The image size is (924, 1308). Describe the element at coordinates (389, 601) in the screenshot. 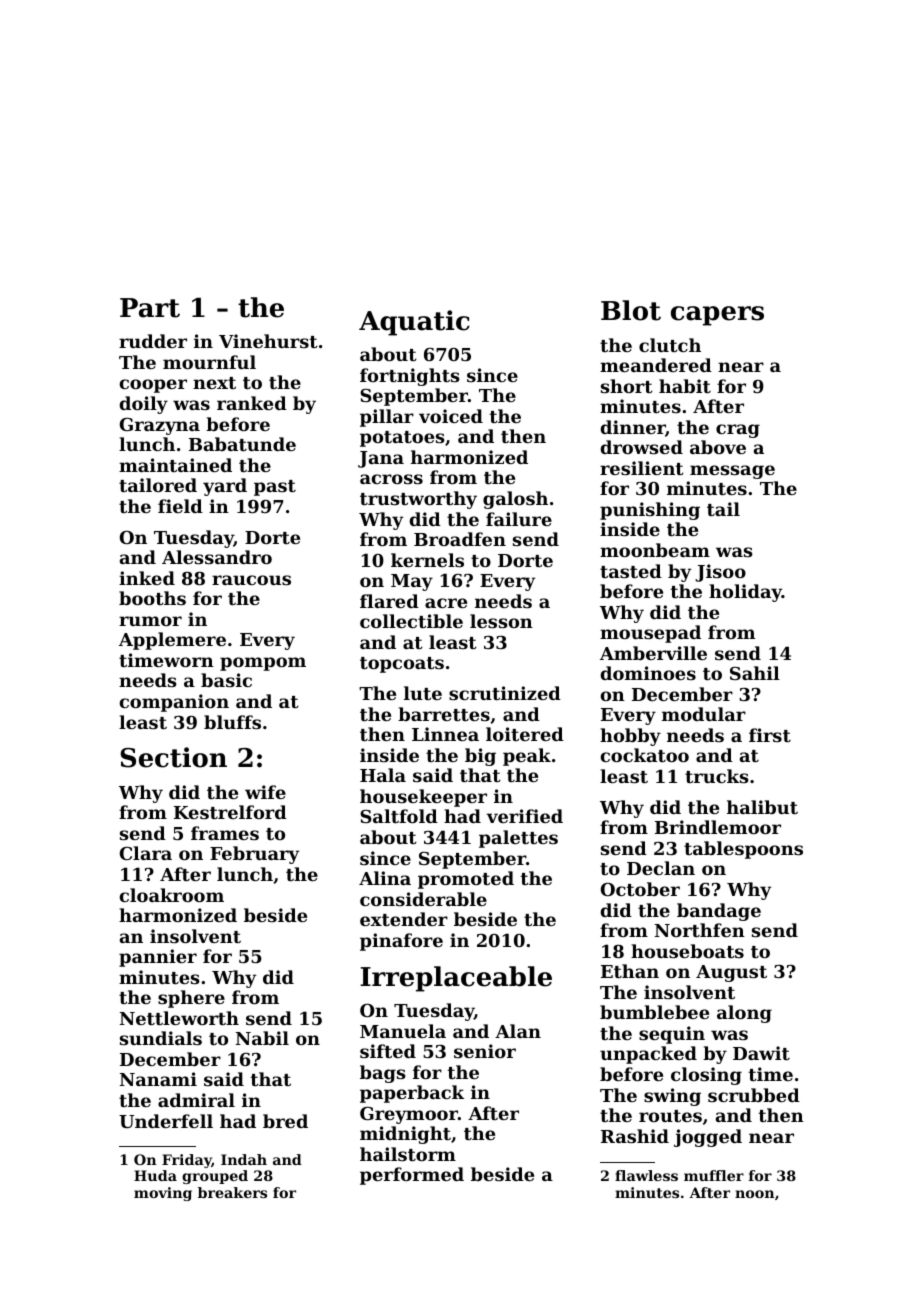

I see `flared` at that location.
